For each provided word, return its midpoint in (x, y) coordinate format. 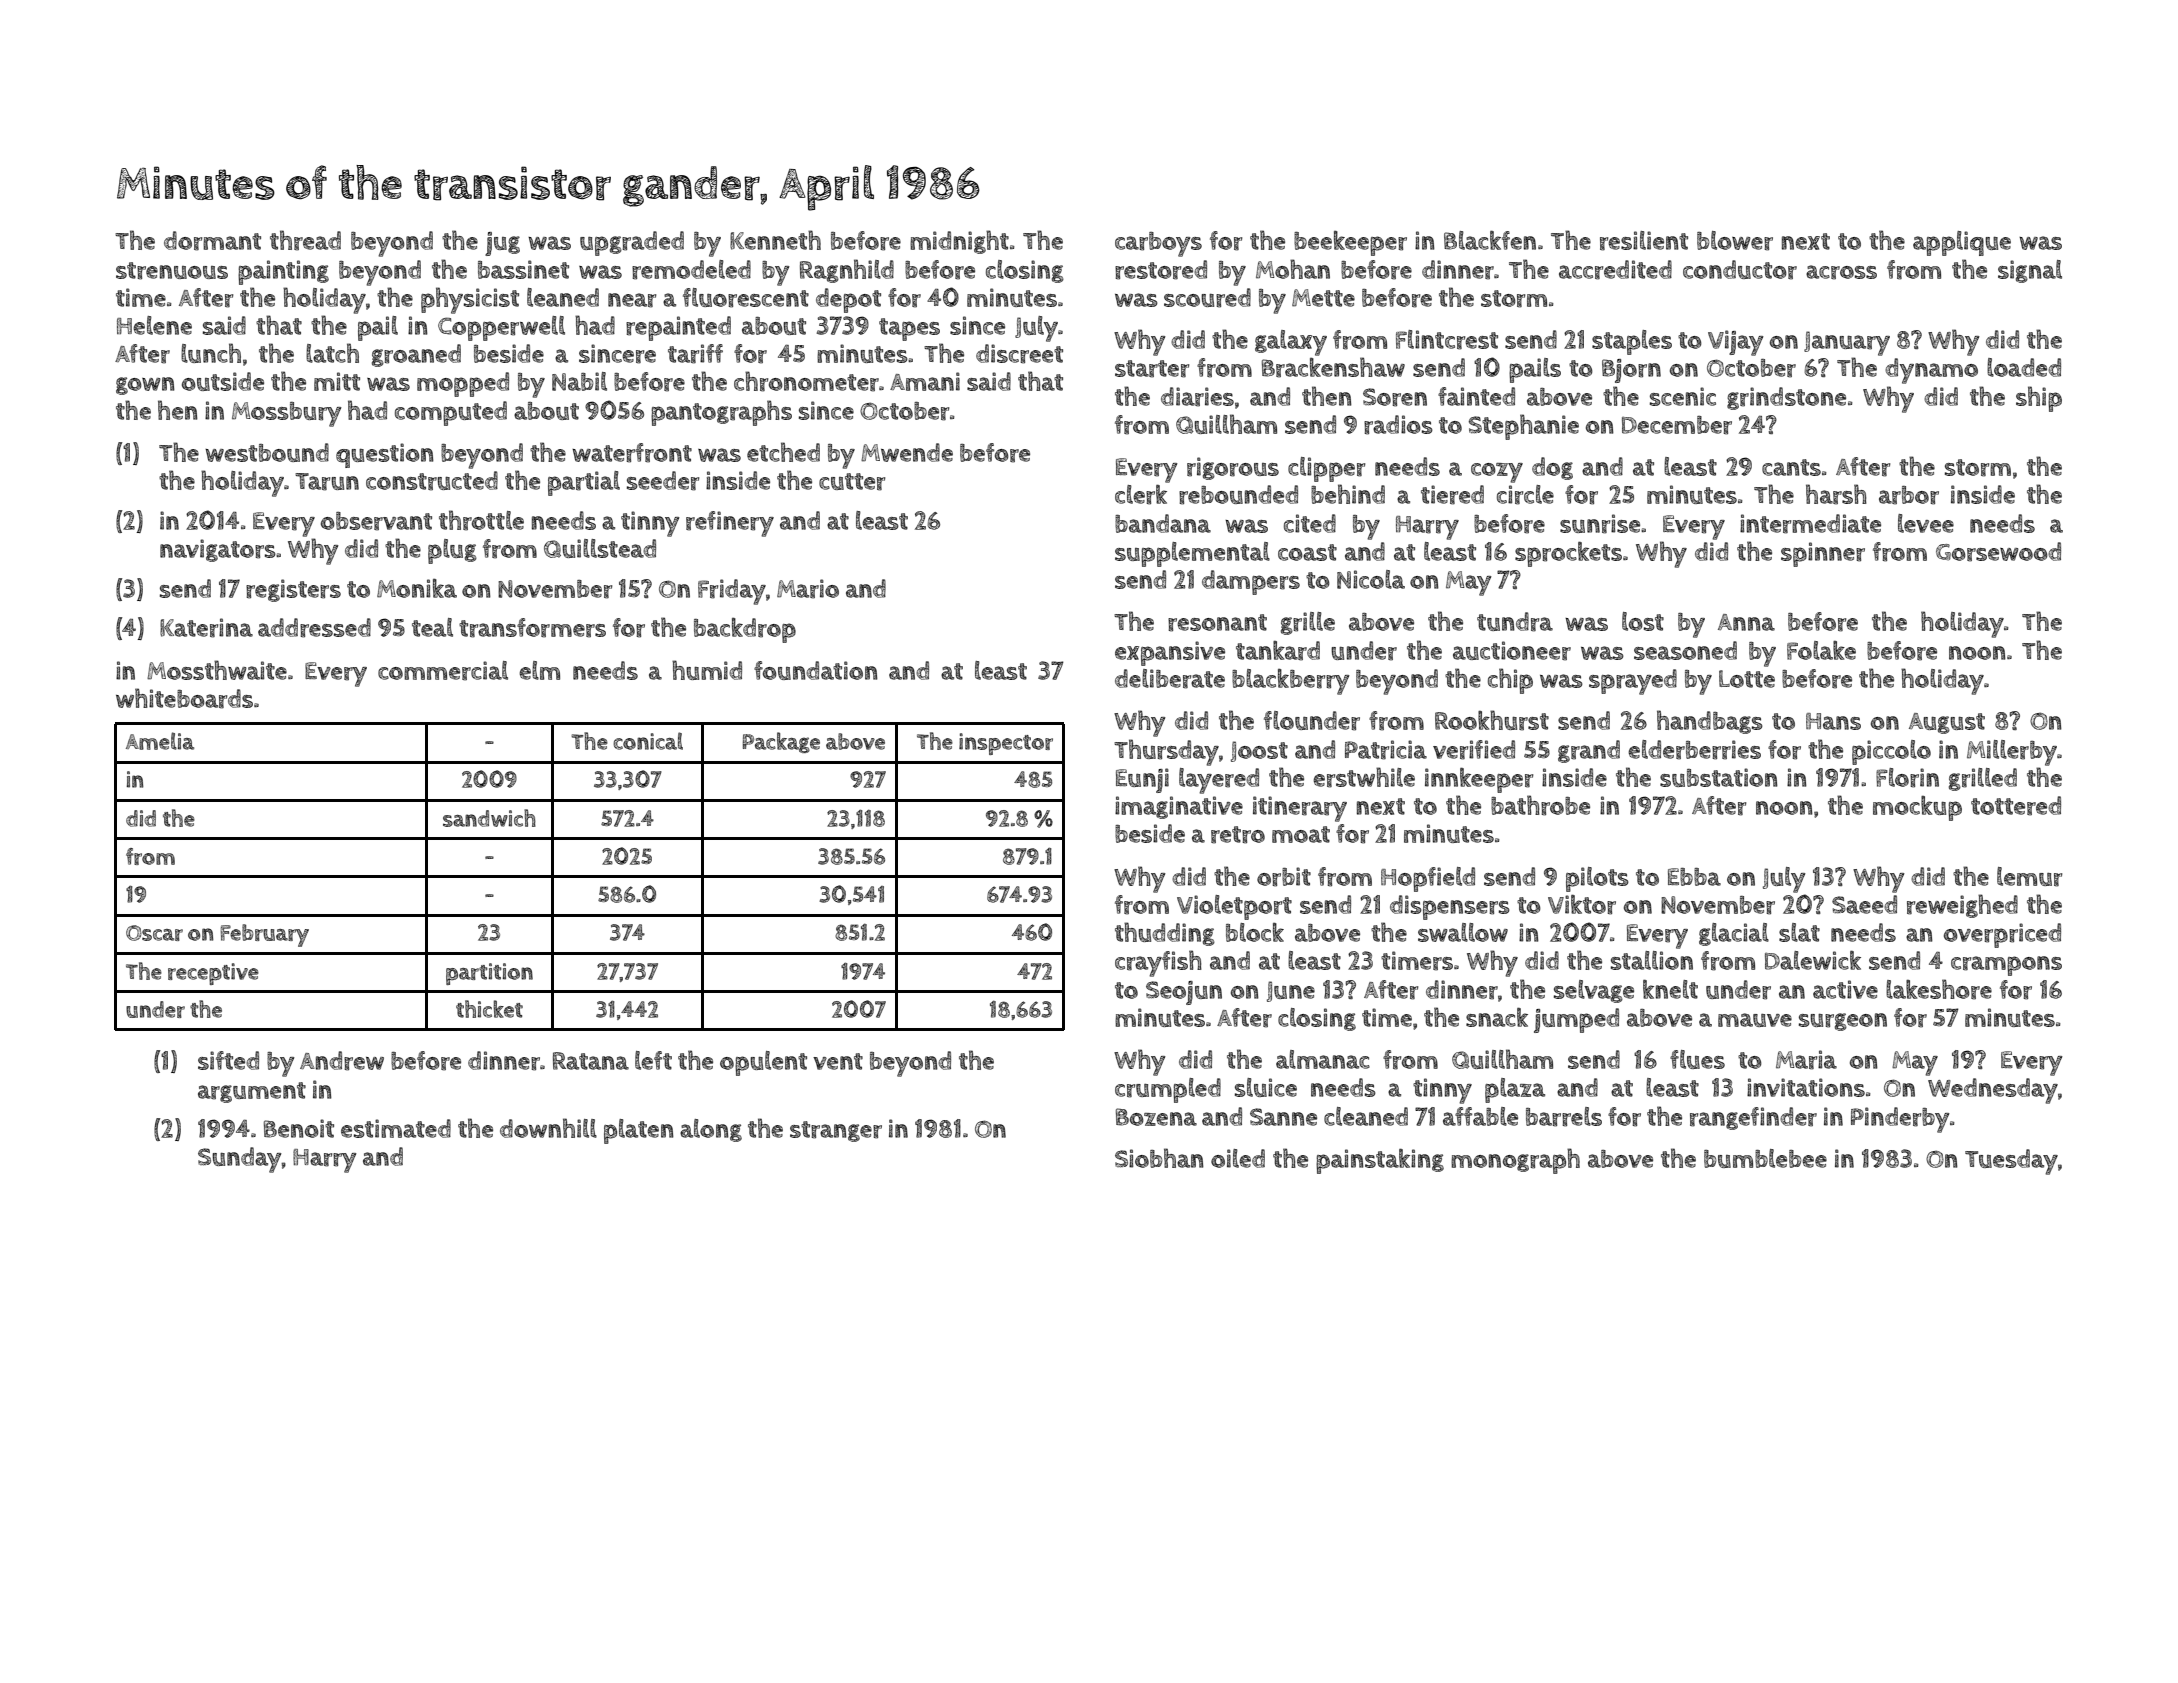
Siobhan (1159, 1158)
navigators (218, 550)
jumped (1576, 1020)
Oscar (154, 933)
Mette (1323, 298)
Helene (154, 325)
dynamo (1931, 371)
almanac (1323, 1059)
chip (1510, 681)
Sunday (240, 1160)
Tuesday (2011, 1162)
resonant (1217, 623)
